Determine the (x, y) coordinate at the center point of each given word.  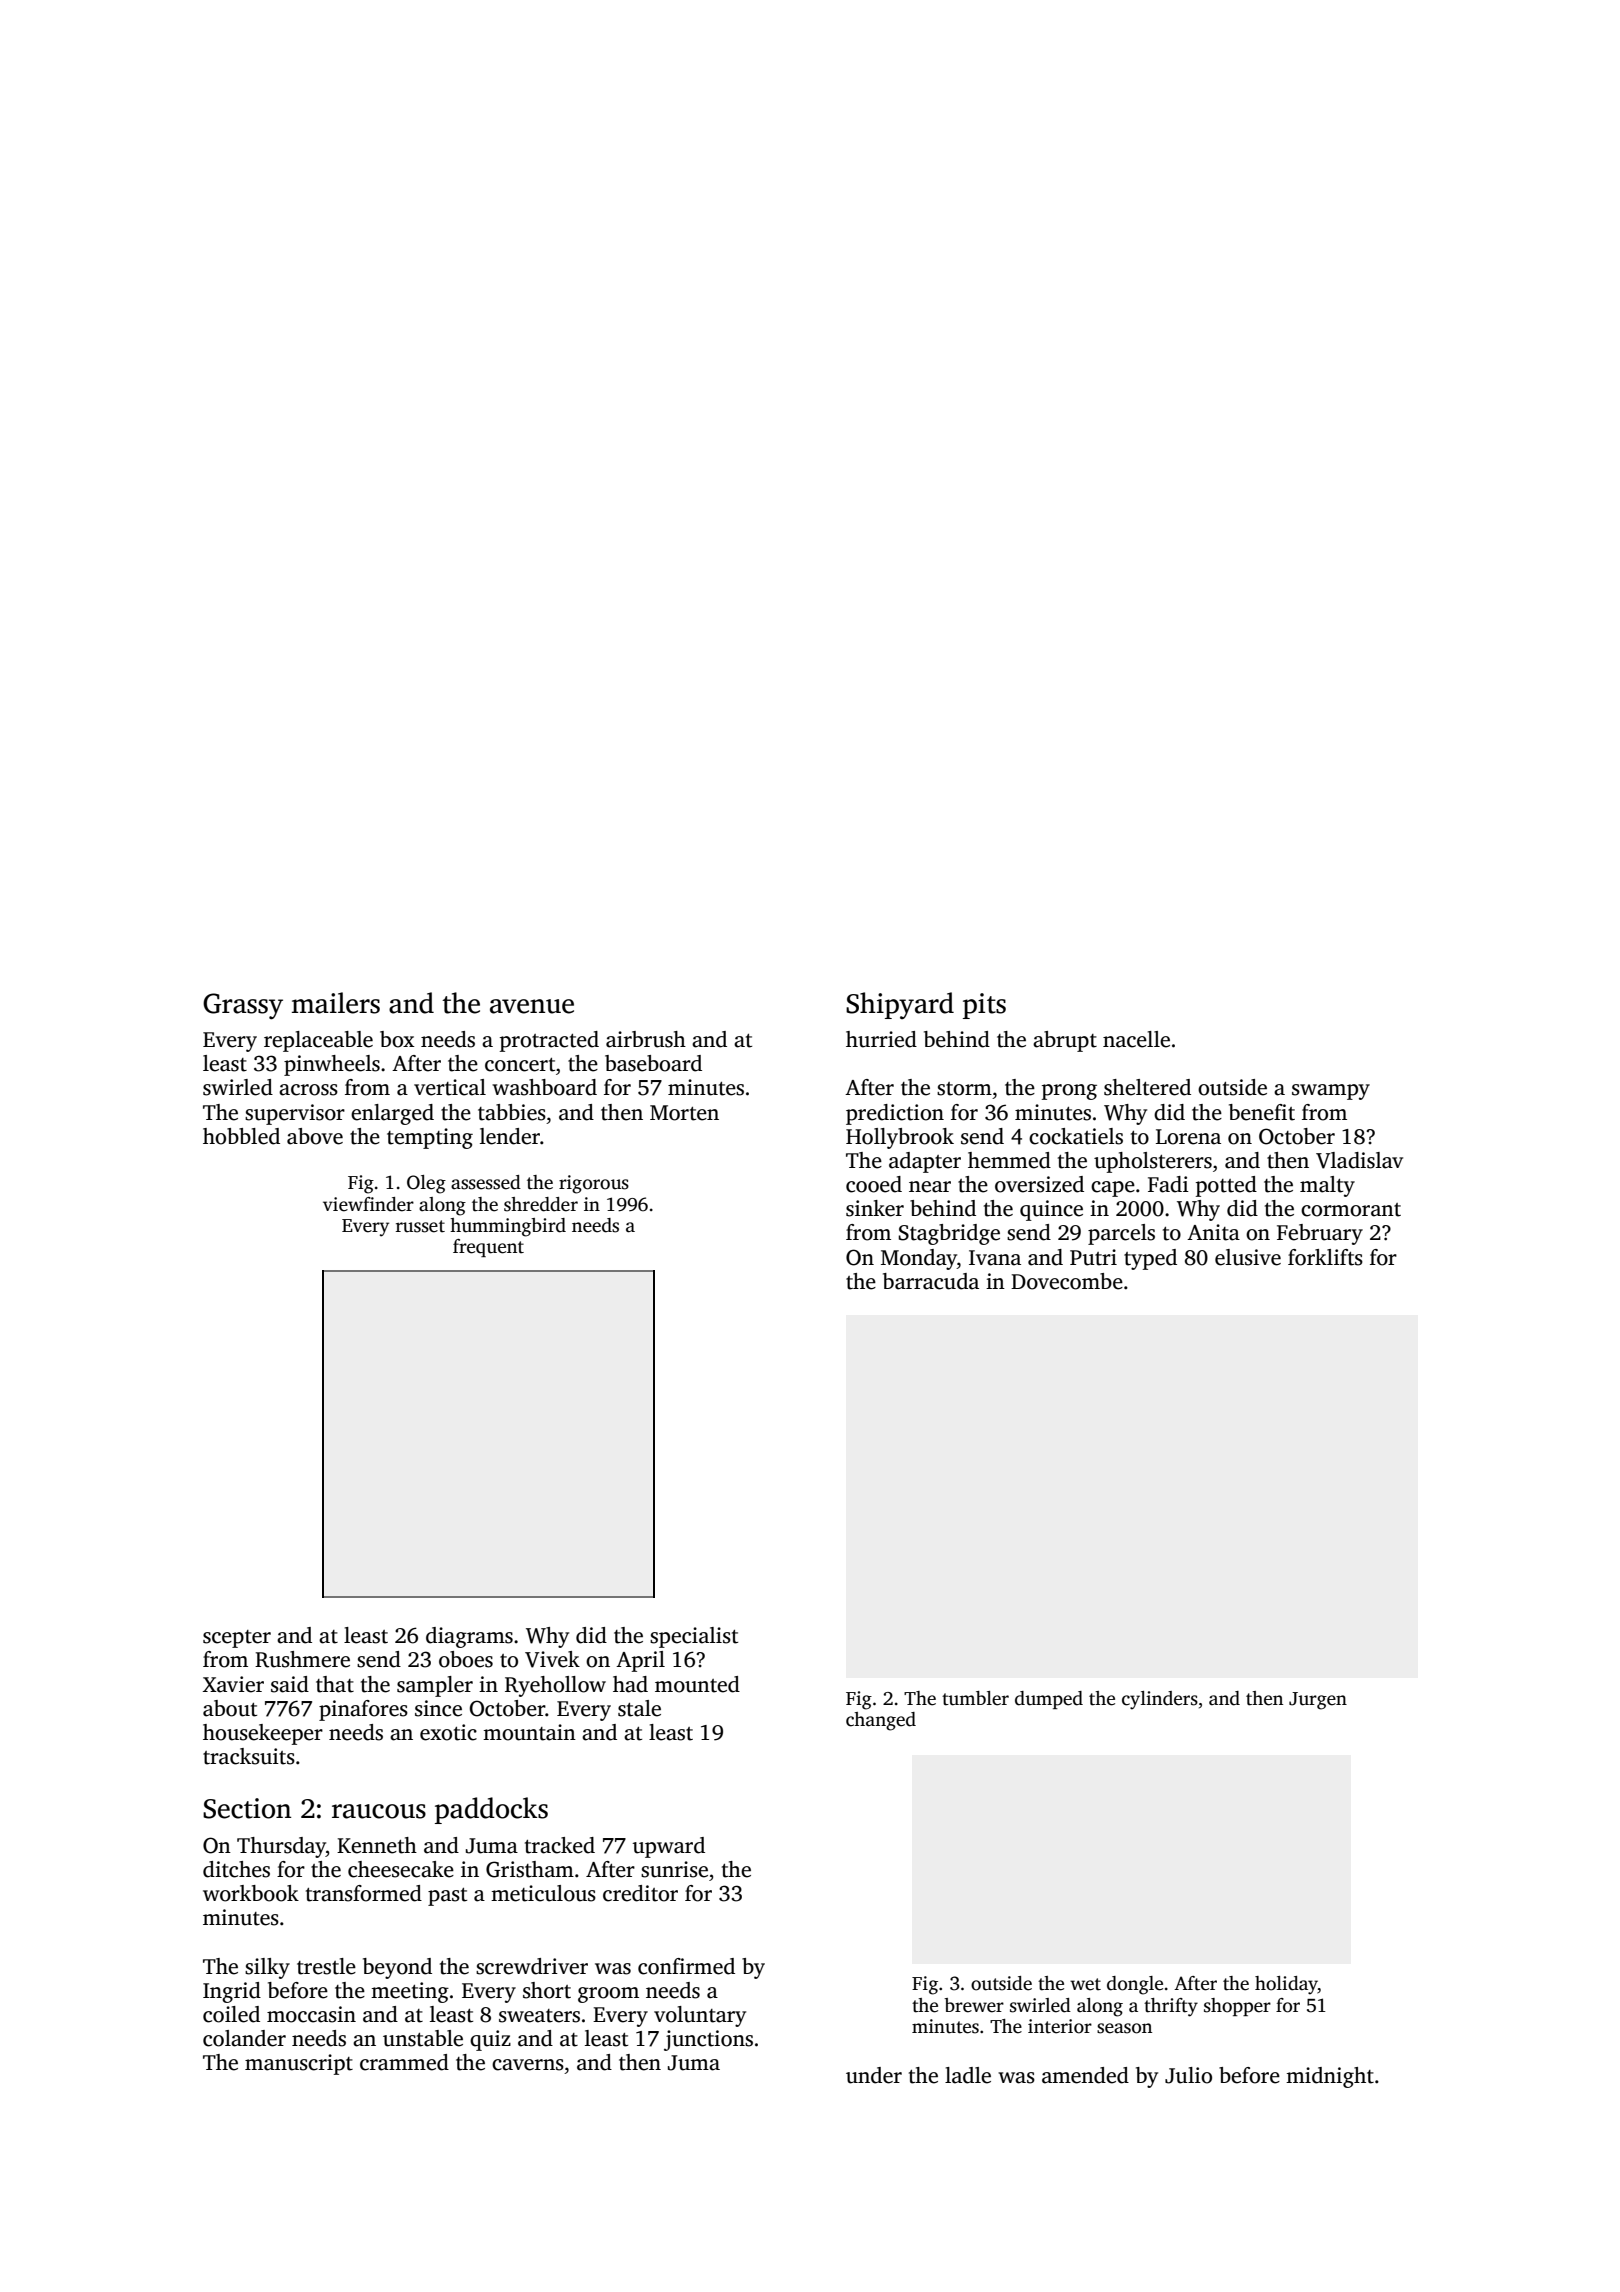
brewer (974, 2005)
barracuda (931, 1281)
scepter (237, 1639)
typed (1150, 1259)
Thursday (281, 1847)
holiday (1286, 1985)
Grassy (243, 1006)
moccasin (311, 2014)
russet (420, 1226)
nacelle (1136, 1039)
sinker (875, 1208)
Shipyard (900, 1005)
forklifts (1325, 1257)
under (874, 2075)
